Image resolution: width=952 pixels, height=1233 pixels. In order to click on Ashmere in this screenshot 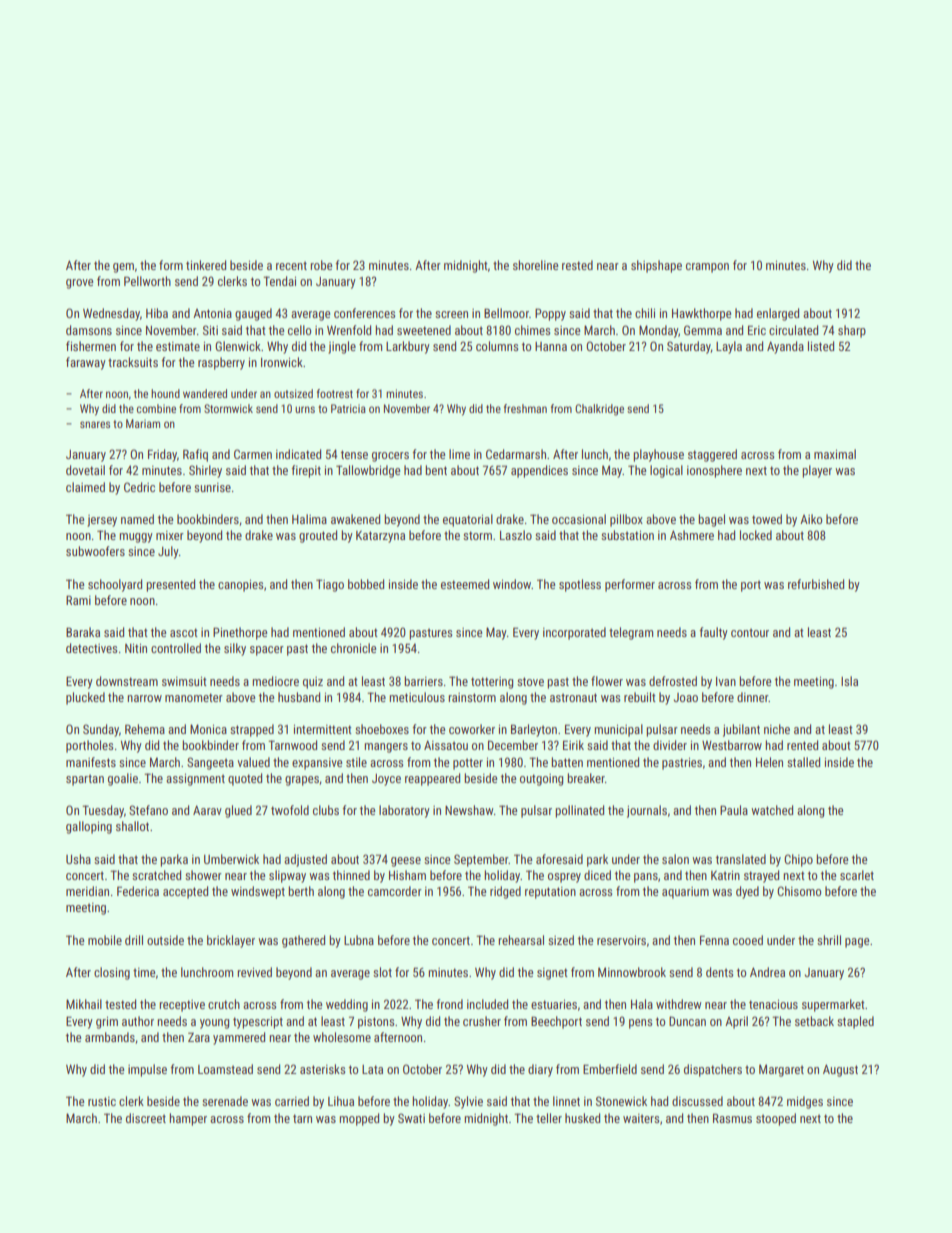, I will do `click(692, 535)`.
